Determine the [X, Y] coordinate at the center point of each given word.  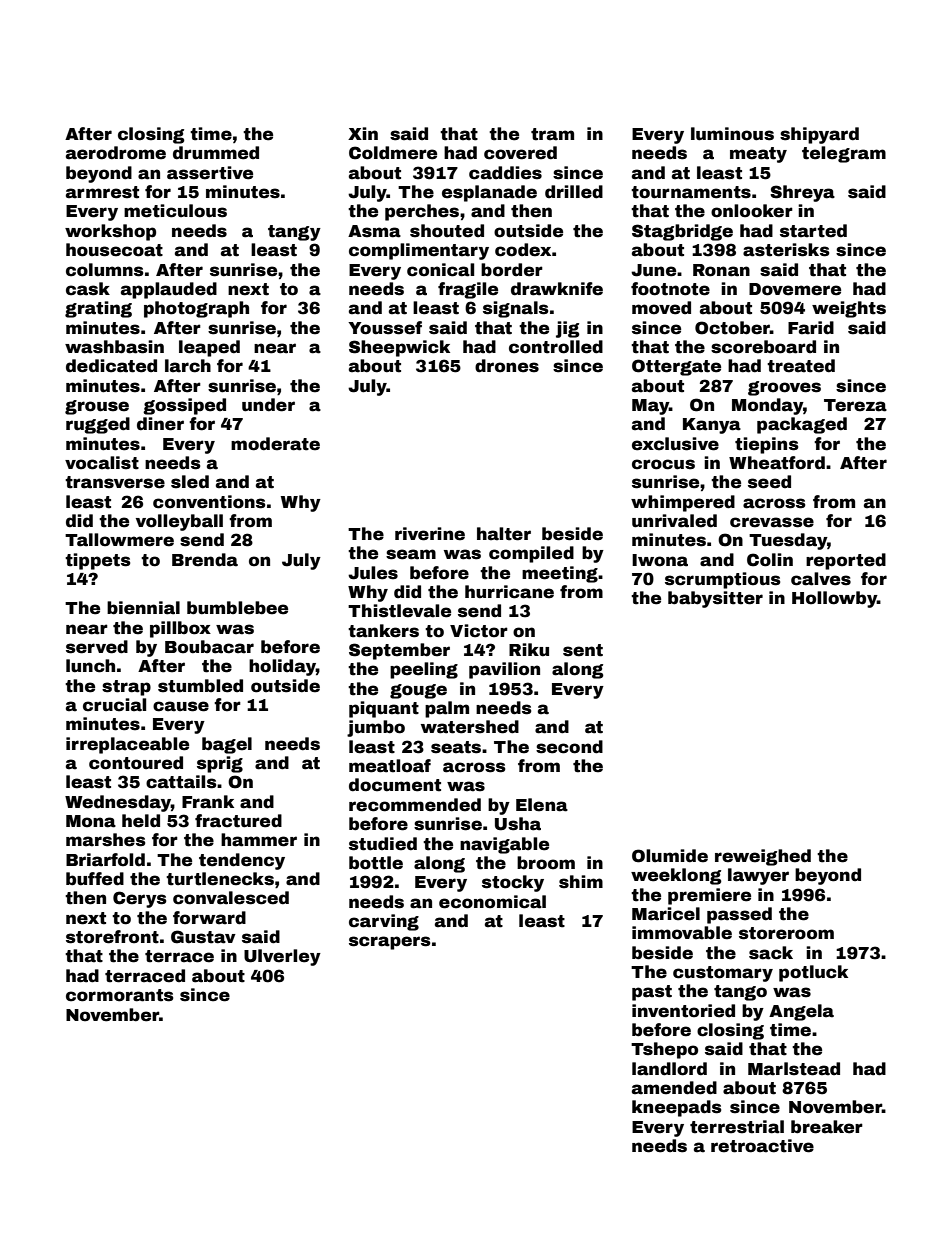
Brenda [205, 560]
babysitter [715, 599]
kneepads [676, 1108]
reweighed [763, 857]
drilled [574, 192]
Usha [518, 824]
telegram [844, 154]
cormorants [119, 995]
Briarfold [105, 860]
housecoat [114, 250]
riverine [430, 534]
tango [740, 993]
